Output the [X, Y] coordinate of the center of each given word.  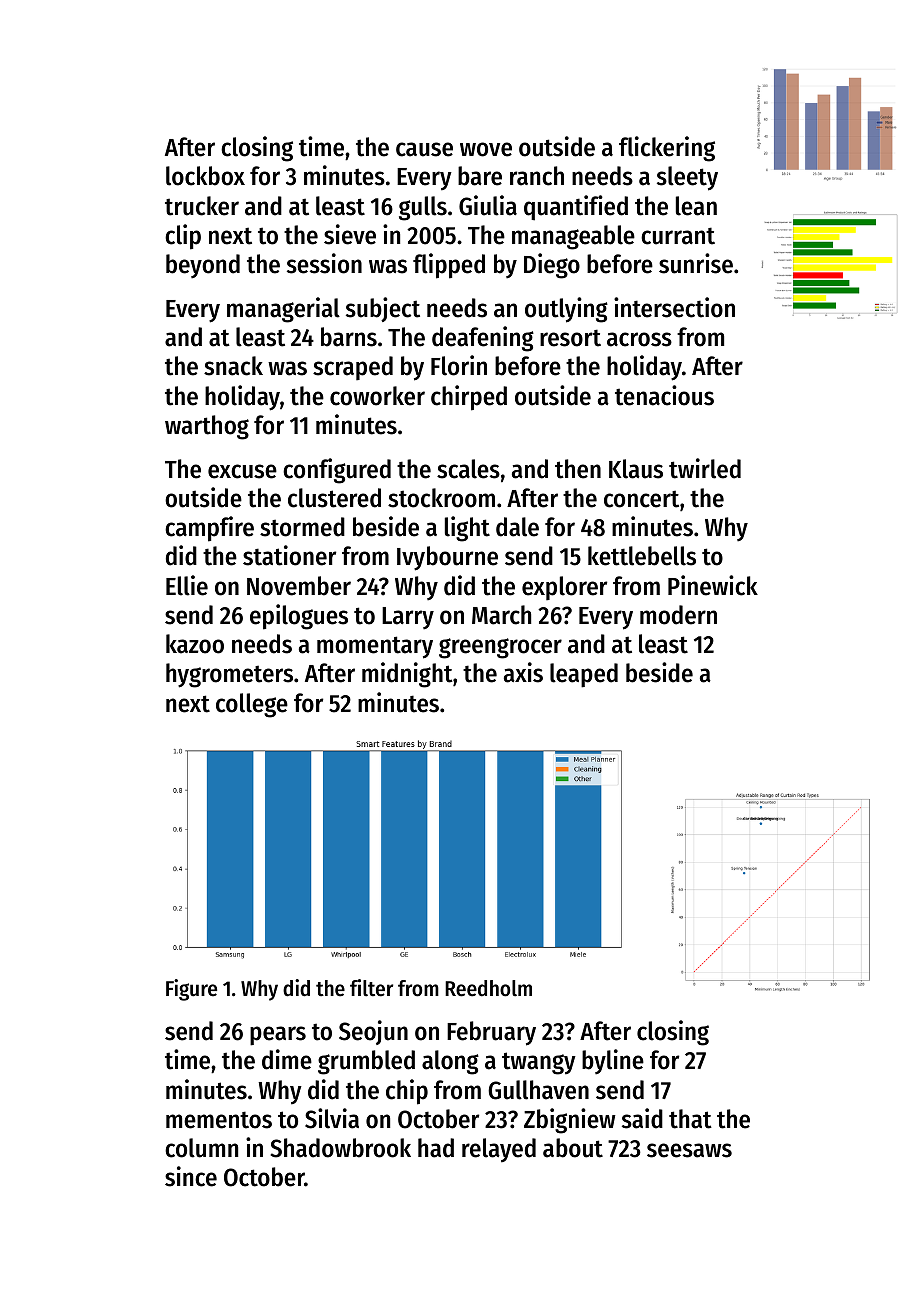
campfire [209, 529]
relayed [499, 1150]
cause [424, 149]
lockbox [205, 176]
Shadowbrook [340, 1148]
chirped [469, 398]
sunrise [696, 263]
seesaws [689, 1150]
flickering [667, 149]
